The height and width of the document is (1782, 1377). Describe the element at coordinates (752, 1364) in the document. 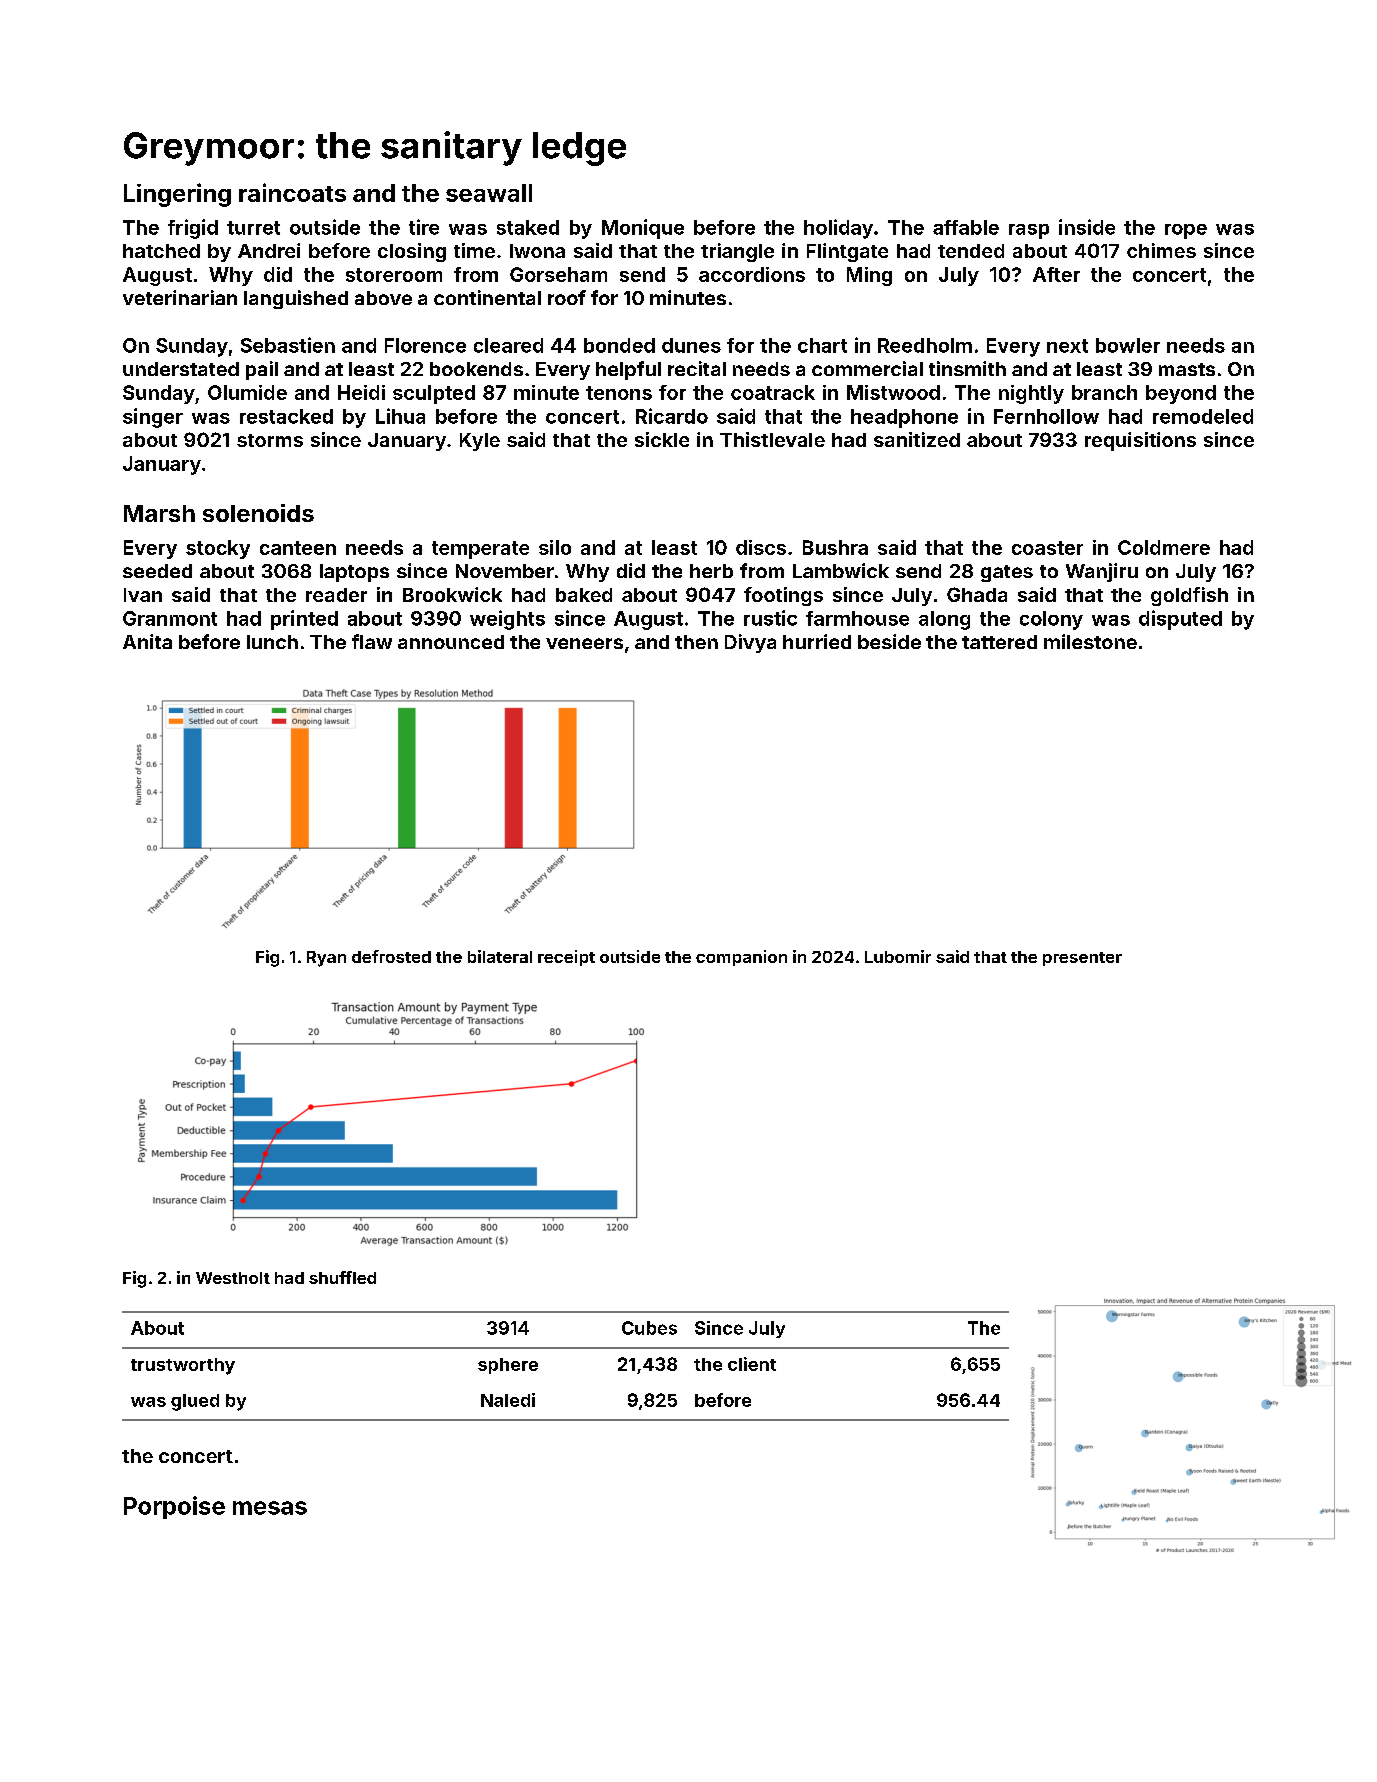

I see `client` at that location.
